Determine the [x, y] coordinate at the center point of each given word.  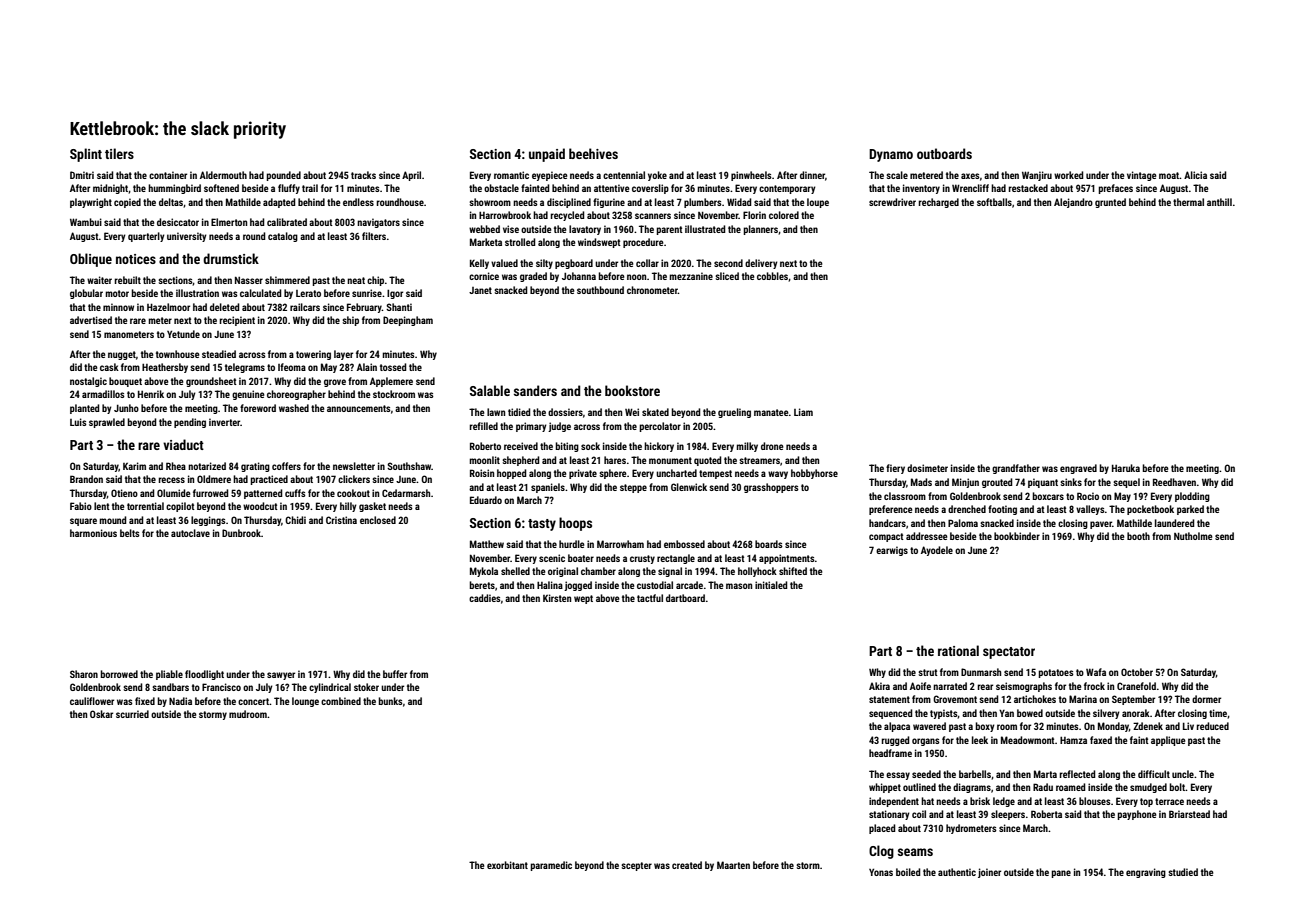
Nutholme [1193, 536]
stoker [366, 687]
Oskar [101, 714]
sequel [1126, 483]
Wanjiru [1037, 176]
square [83, 522]
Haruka [1126, 468]
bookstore [632, 390]
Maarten [733, 865]
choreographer [296, 395]
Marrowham [620, 544]
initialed [771, 585]
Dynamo [891, 155]
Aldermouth [223, 175]
